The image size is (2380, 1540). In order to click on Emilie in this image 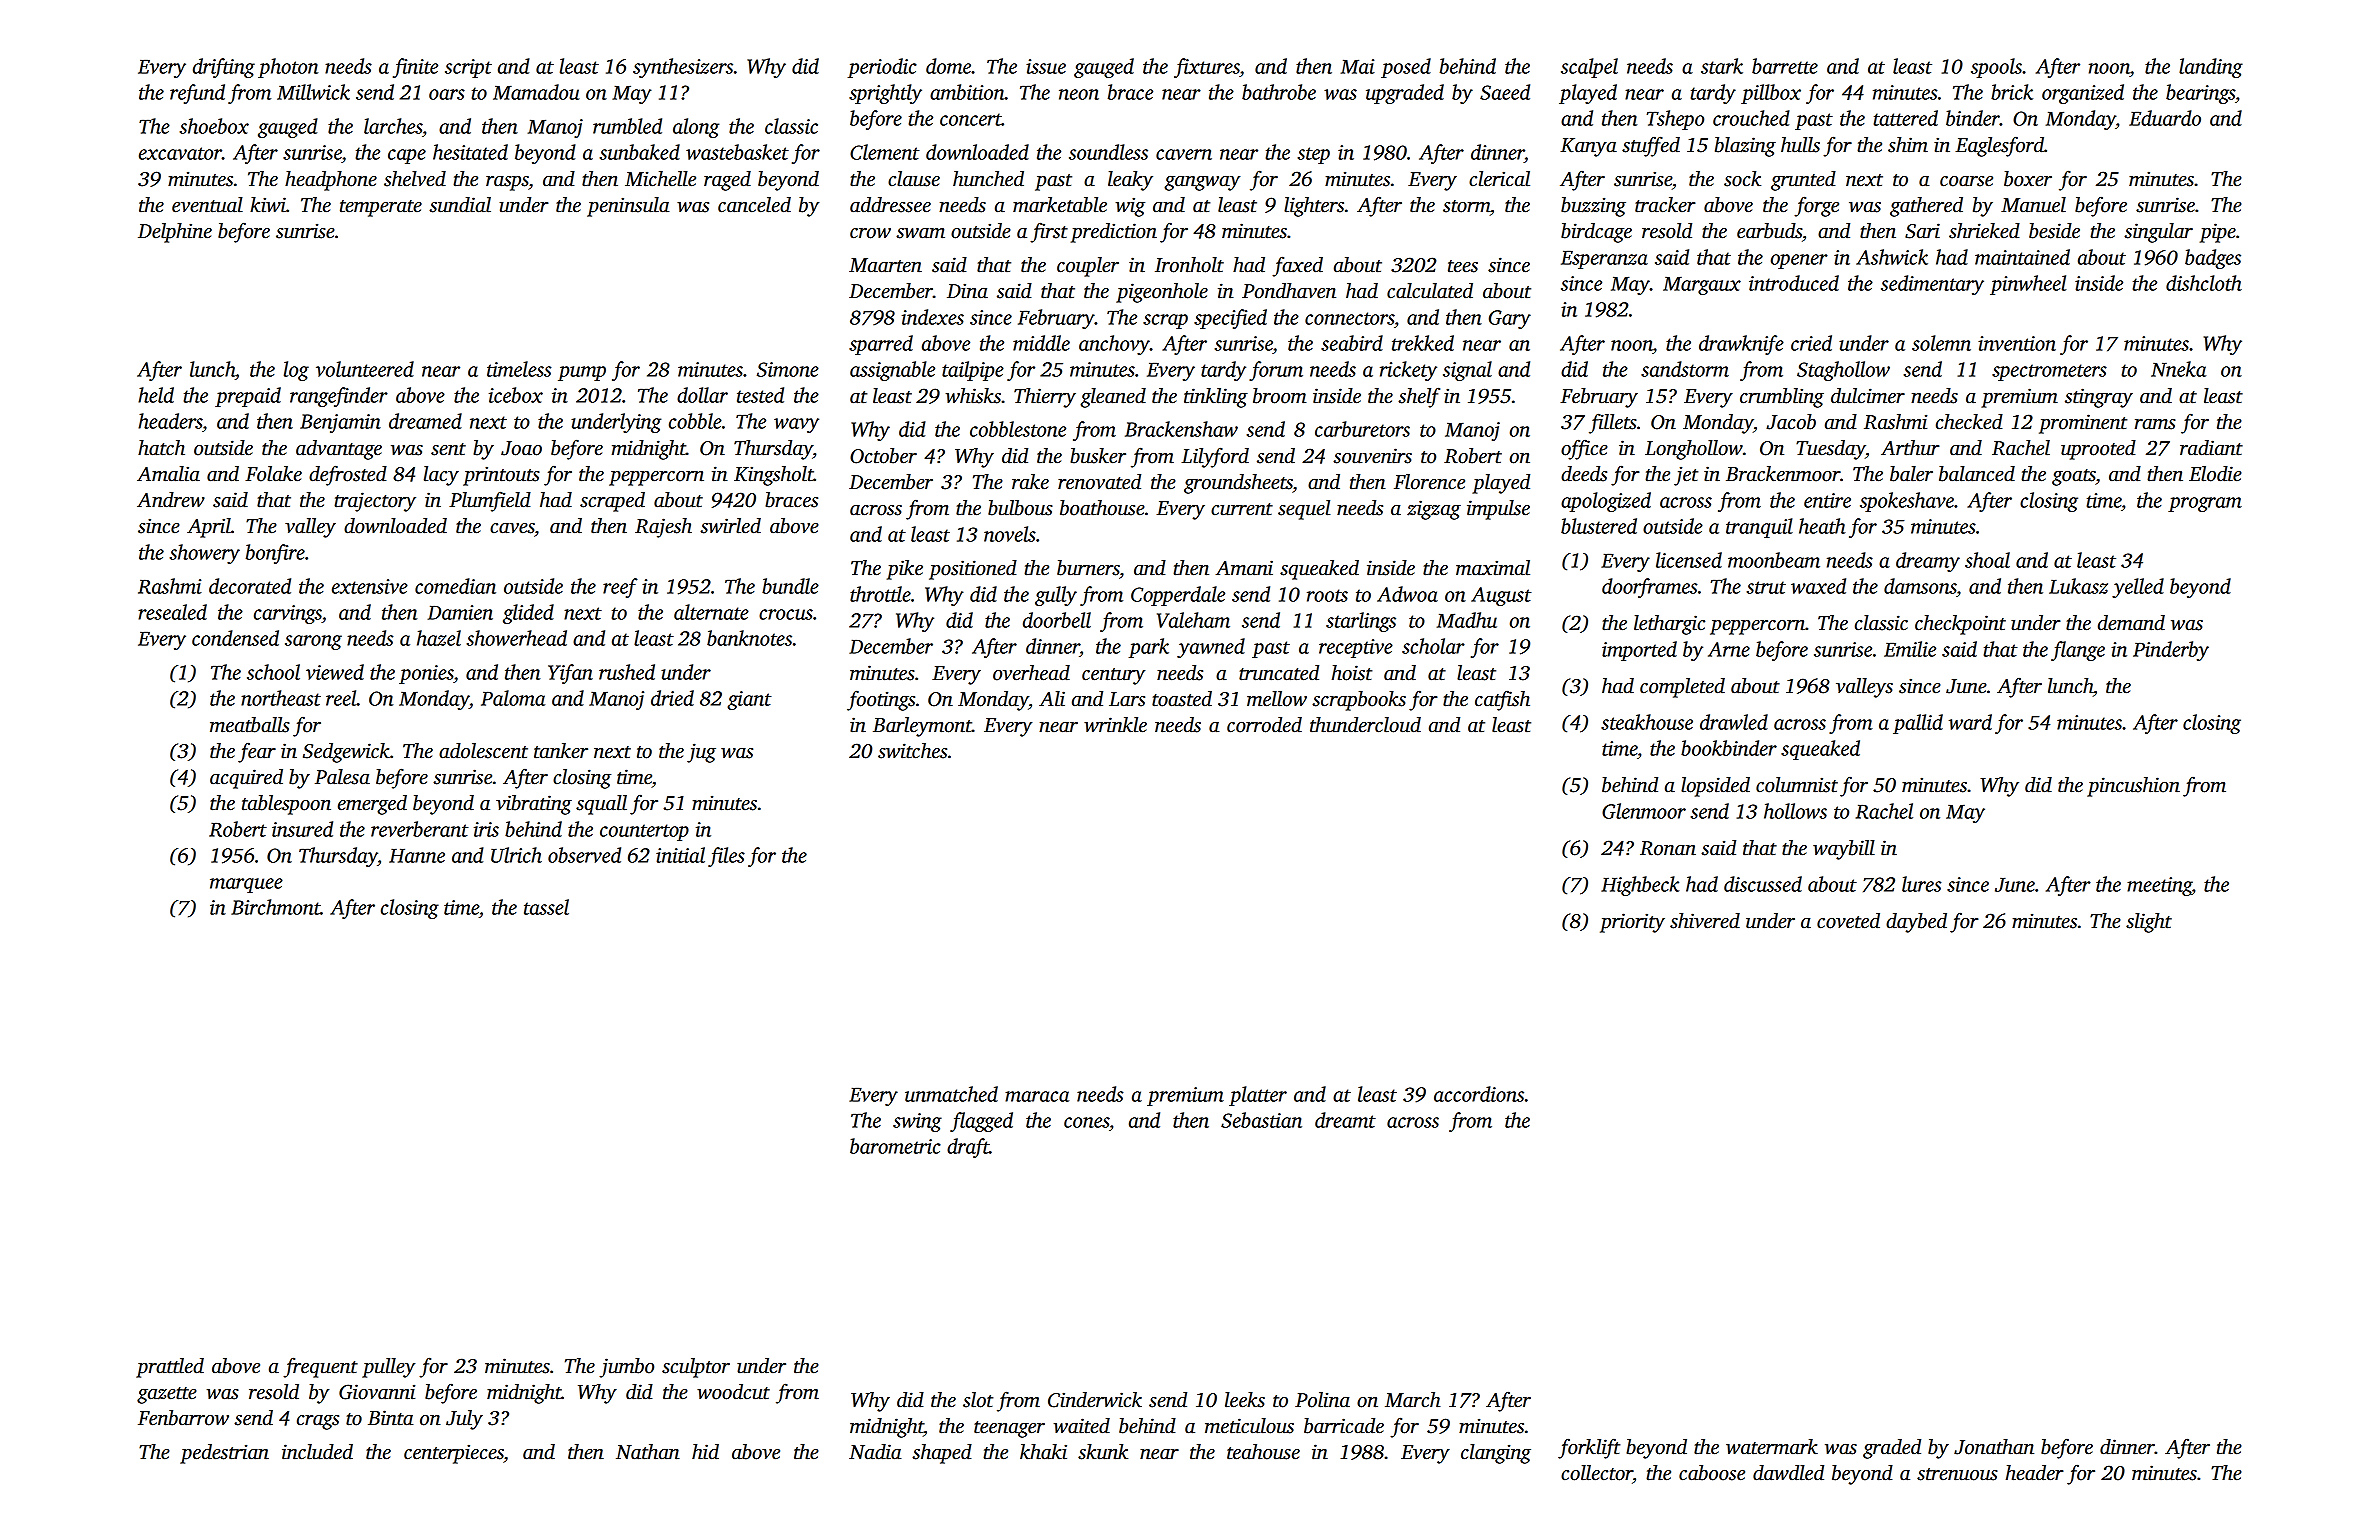, I will do `click(1910, 649)`.
